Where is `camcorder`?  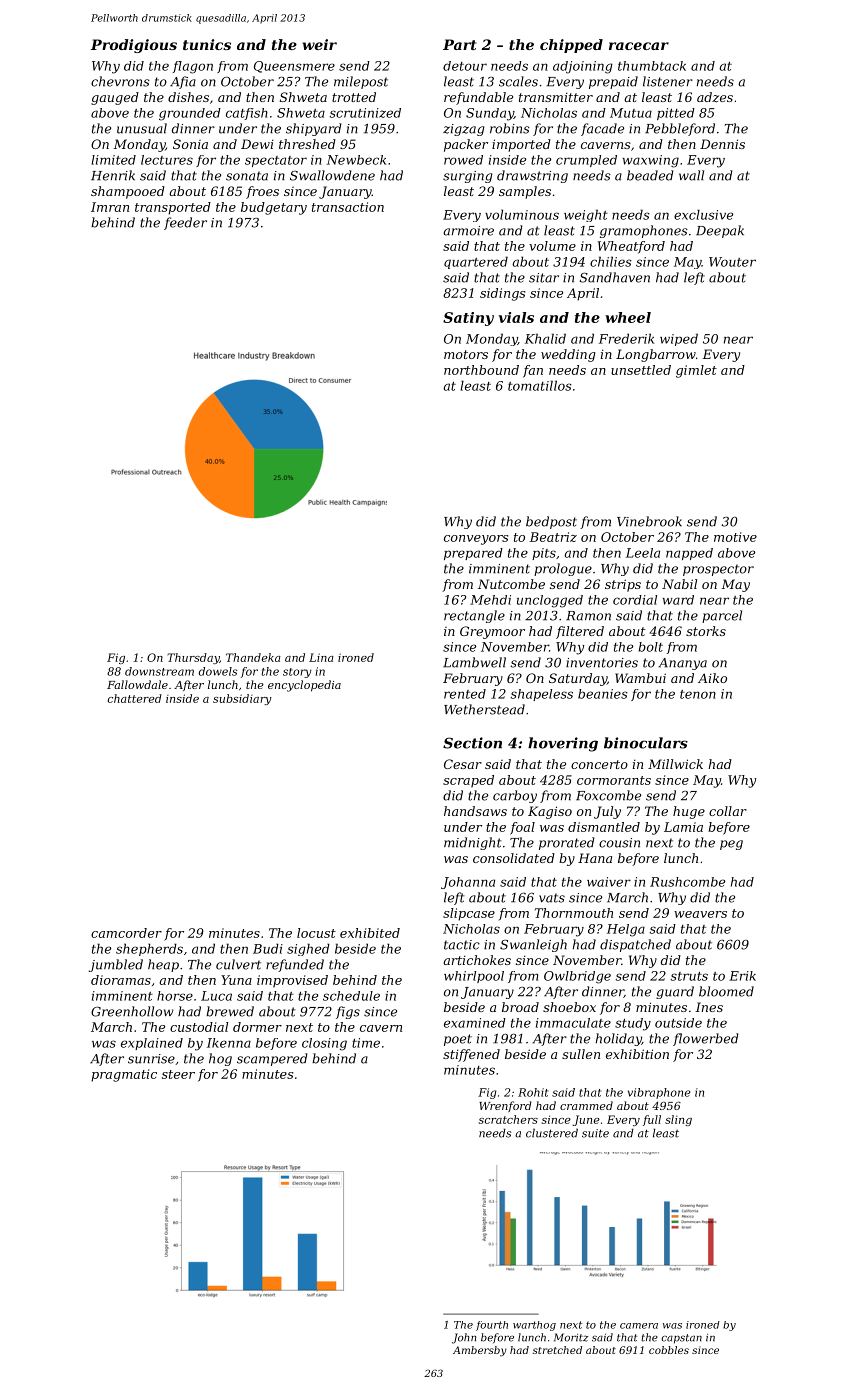
camcorder is located at coordinates (126, 933).
